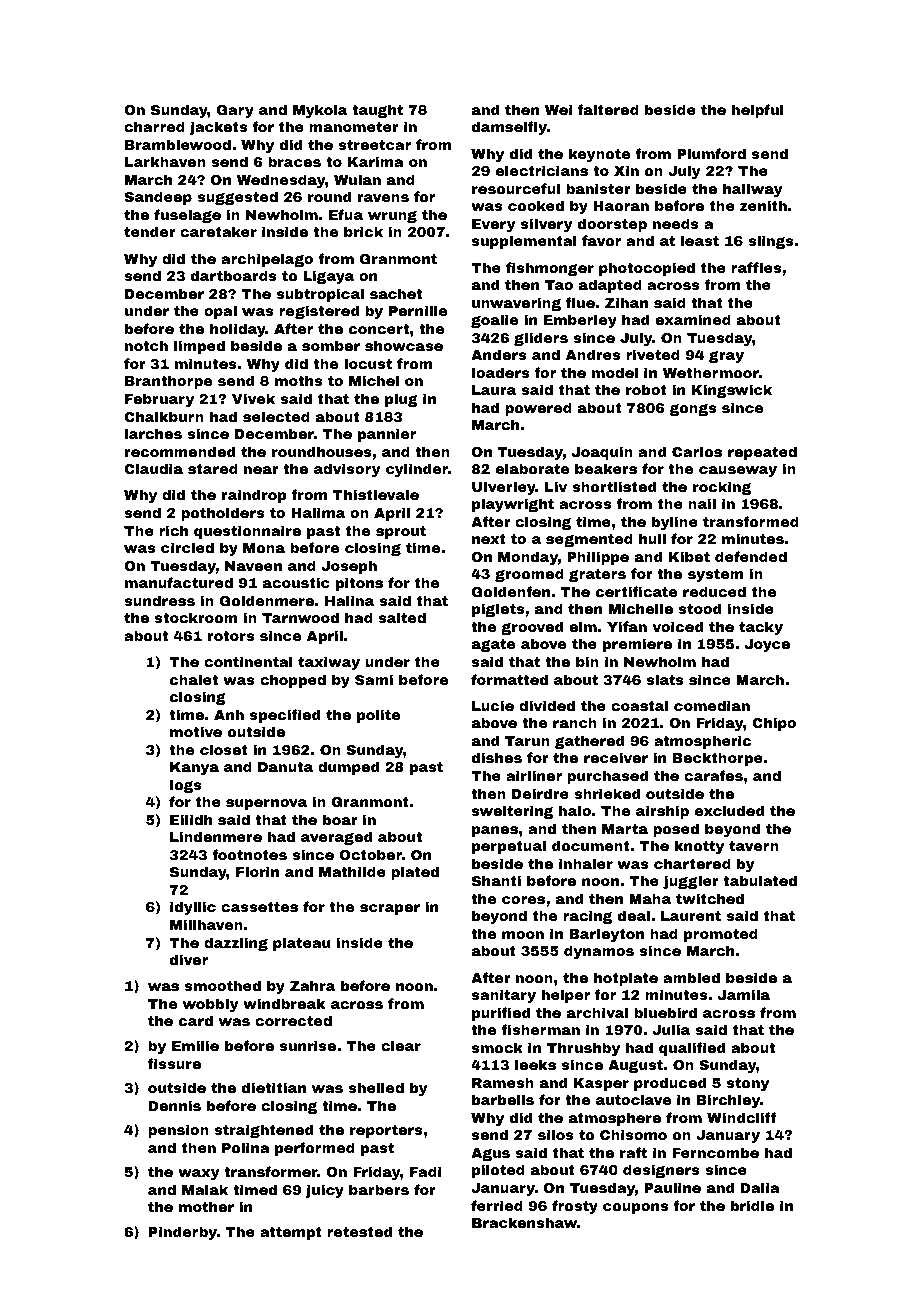 The height and width of the screenshot is (1308, 924). Describe the element at coordinates (633, 1134) in the screenshot. I see `Chisomo` at that location.
